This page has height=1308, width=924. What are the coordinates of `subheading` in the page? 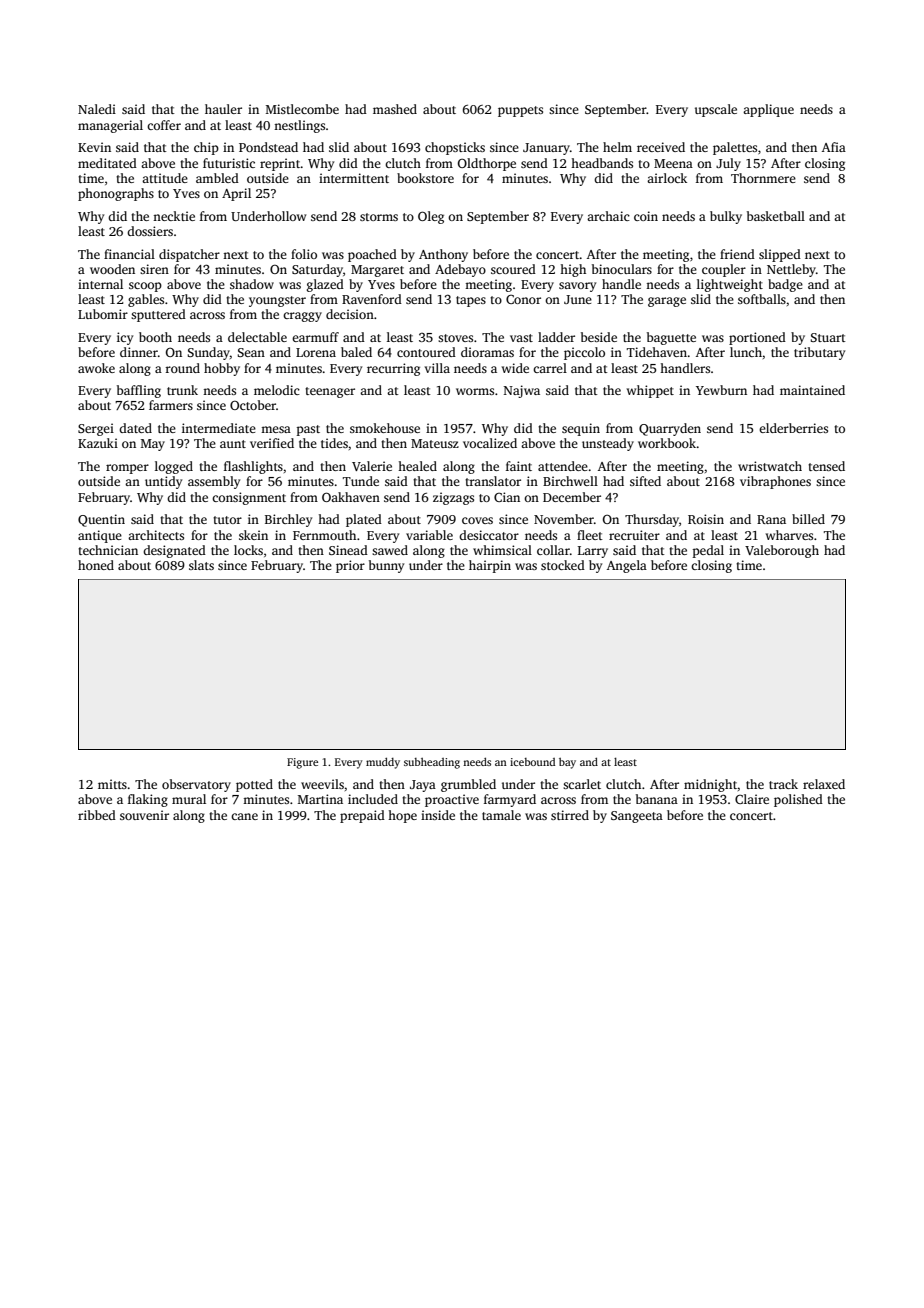 It's located at (432, 763).
